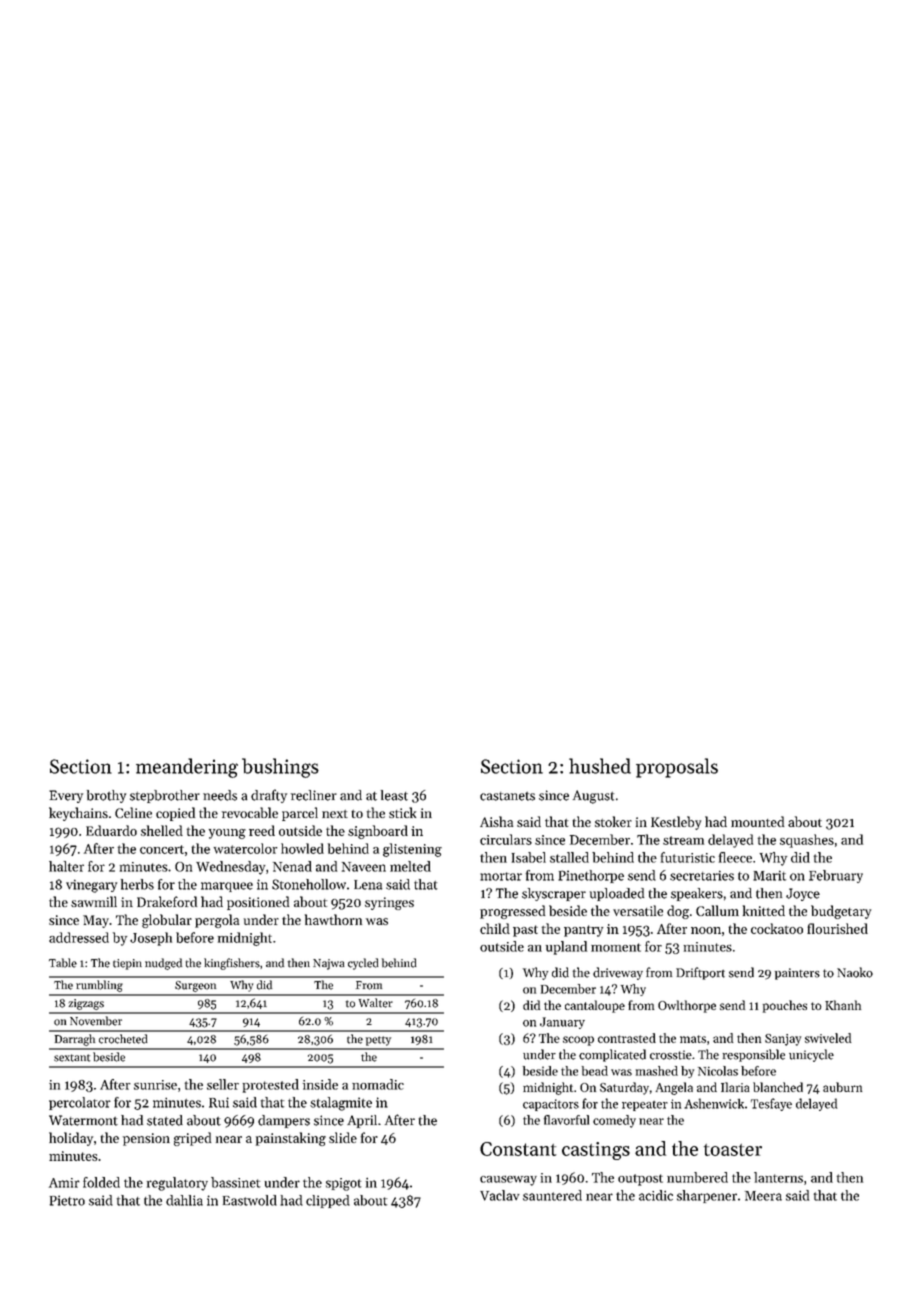  I want to click on painters, so click(797, 974).
